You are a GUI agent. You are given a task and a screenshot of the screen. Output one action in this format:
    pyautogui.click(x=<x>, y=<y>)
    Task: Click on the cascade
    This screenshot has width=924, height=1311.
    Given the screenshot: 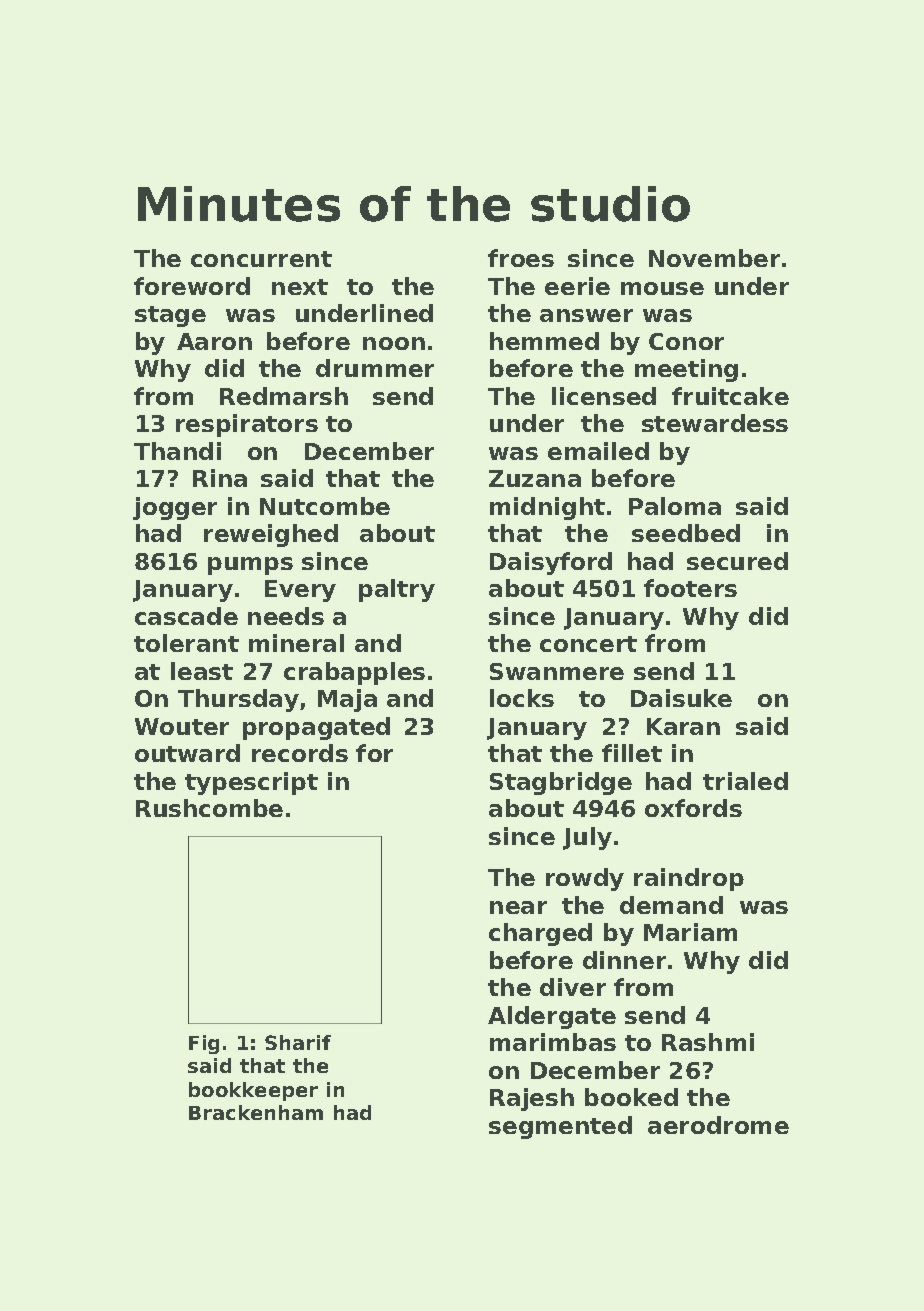 What is the action you would take?
    pyautogui.click(x=186, y=616)
